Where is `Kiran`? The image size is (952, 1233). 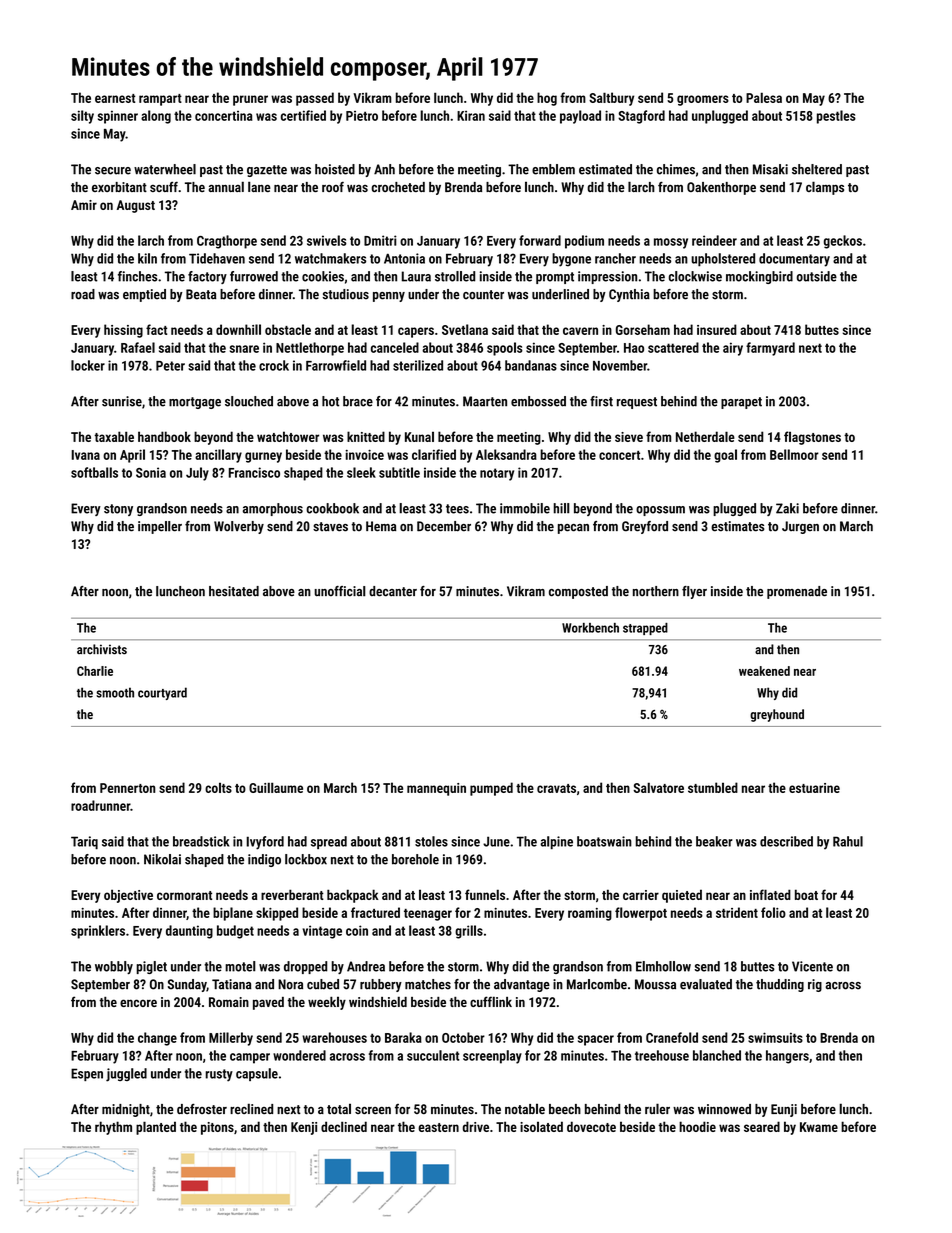 Kiran is located at coordinates (471, 115).
